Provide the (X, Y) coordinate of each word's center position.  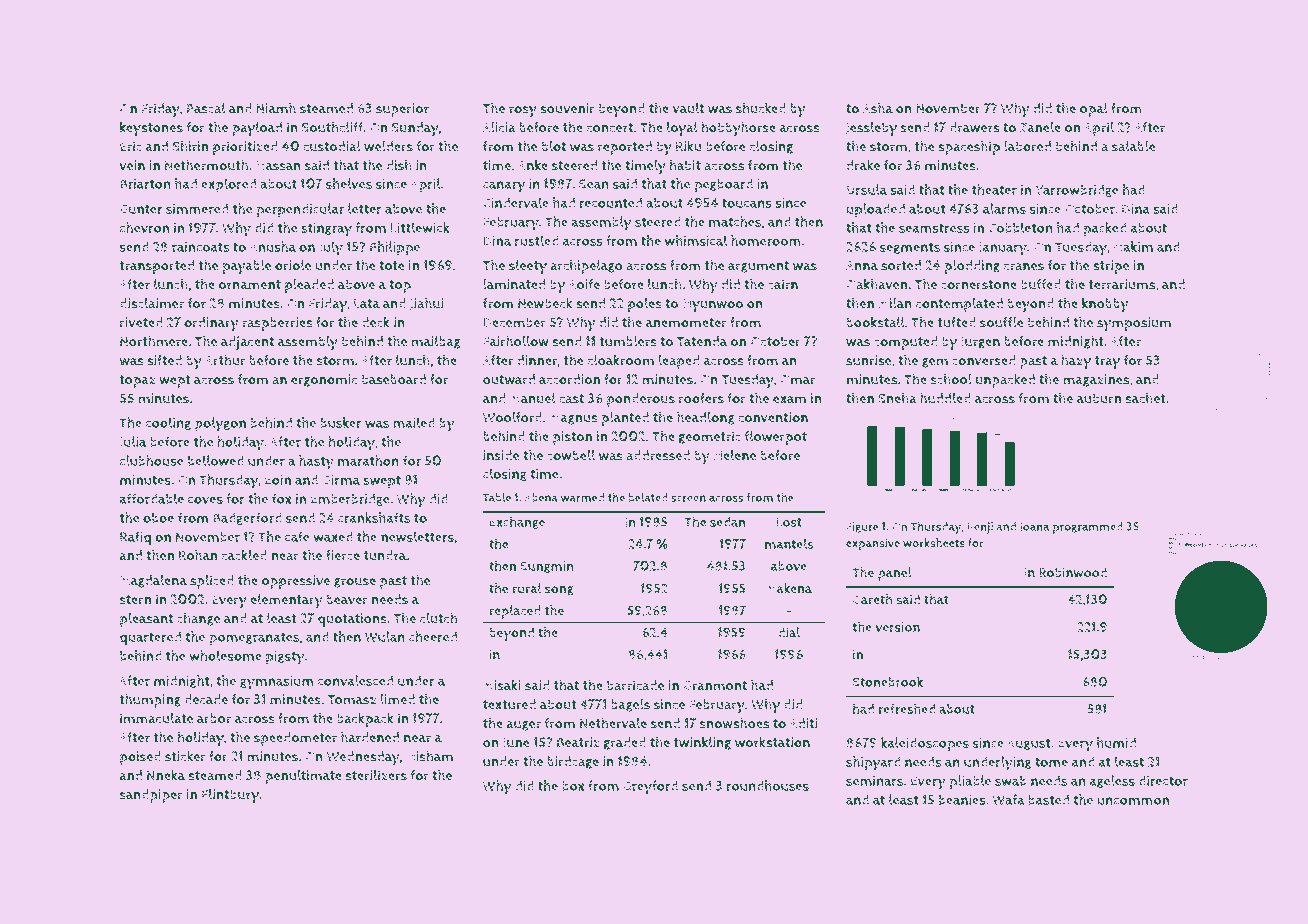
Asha (878, 108)
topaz (137, 381)
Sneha (897, 398)
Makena (789, 588)
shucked (761, 108)
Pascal (206, 108)
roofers (701, 398)
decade (206, 699)
